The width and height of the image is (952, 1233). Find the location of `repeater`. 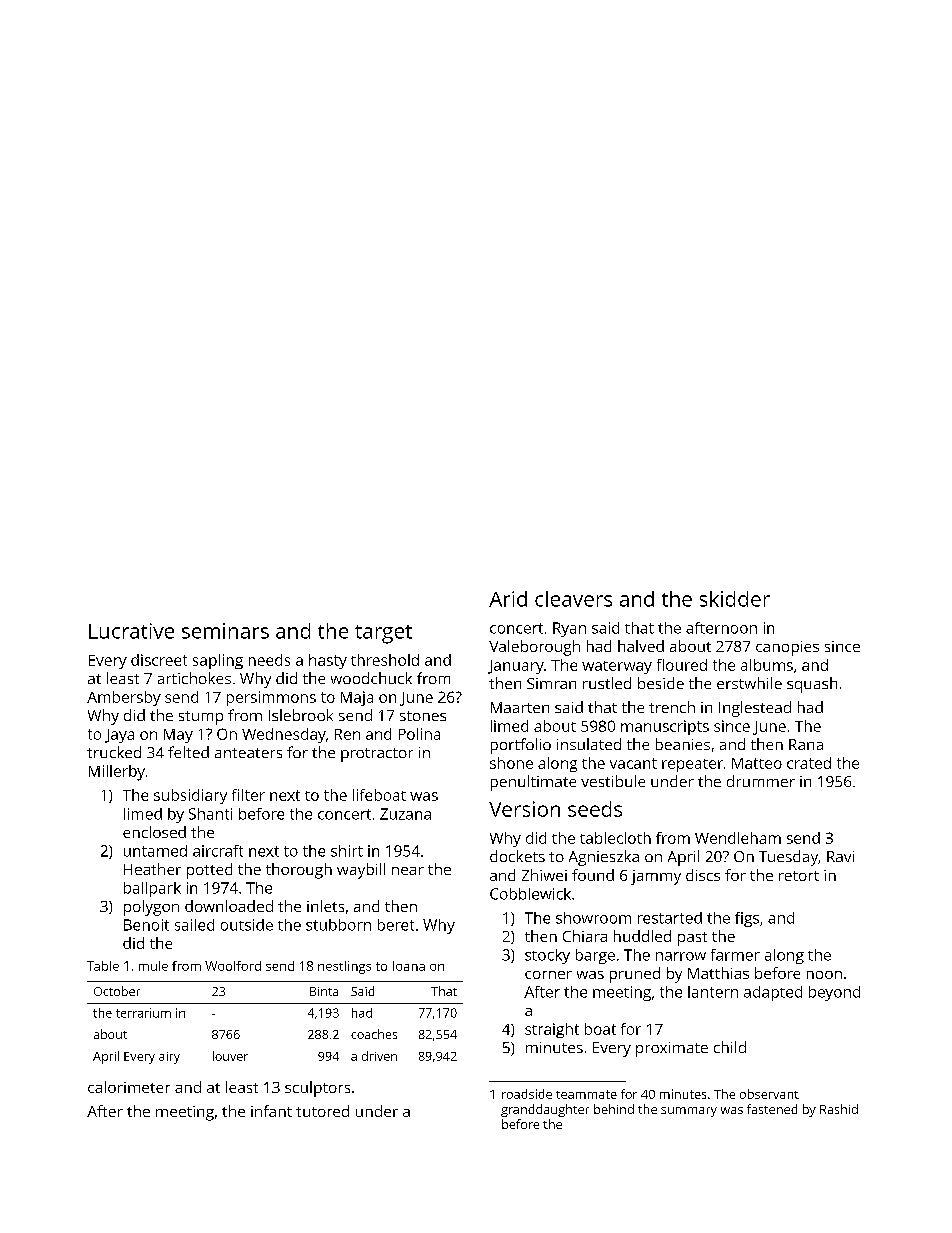

repeater is located at coordinates (692, 765).
